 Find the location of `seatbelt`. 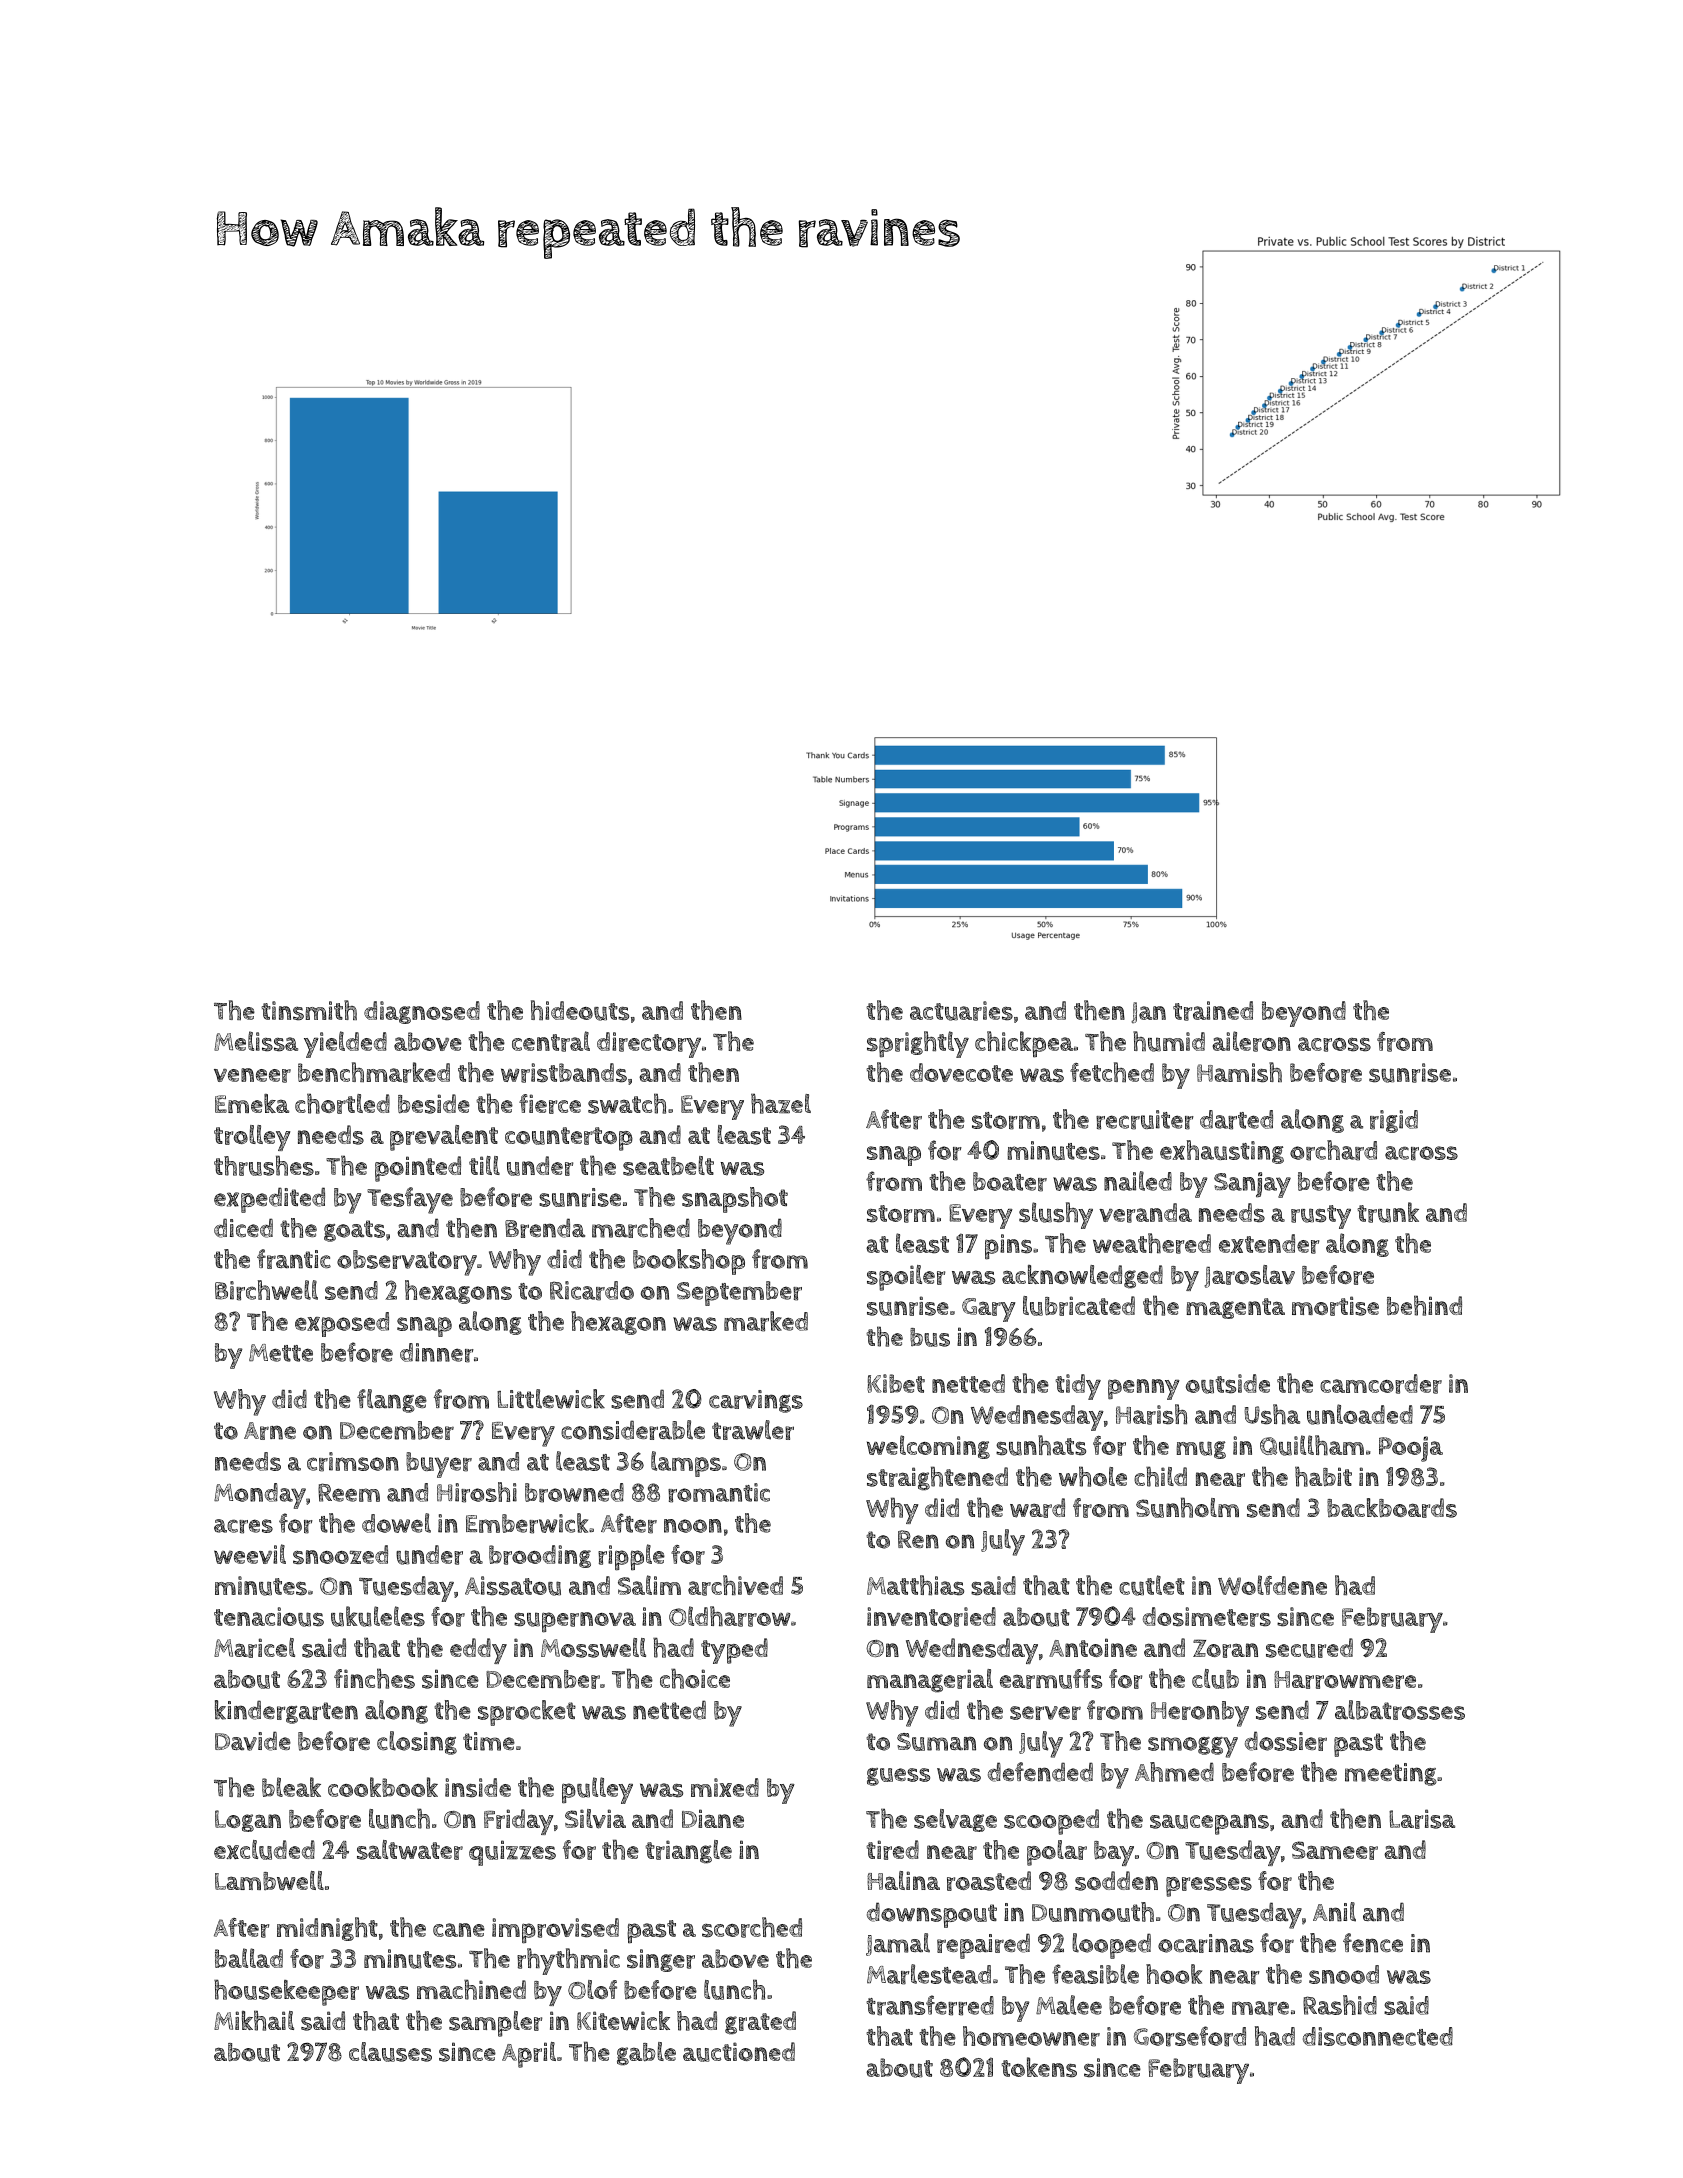

seatbelt is located at coordinates (668, 1166).
